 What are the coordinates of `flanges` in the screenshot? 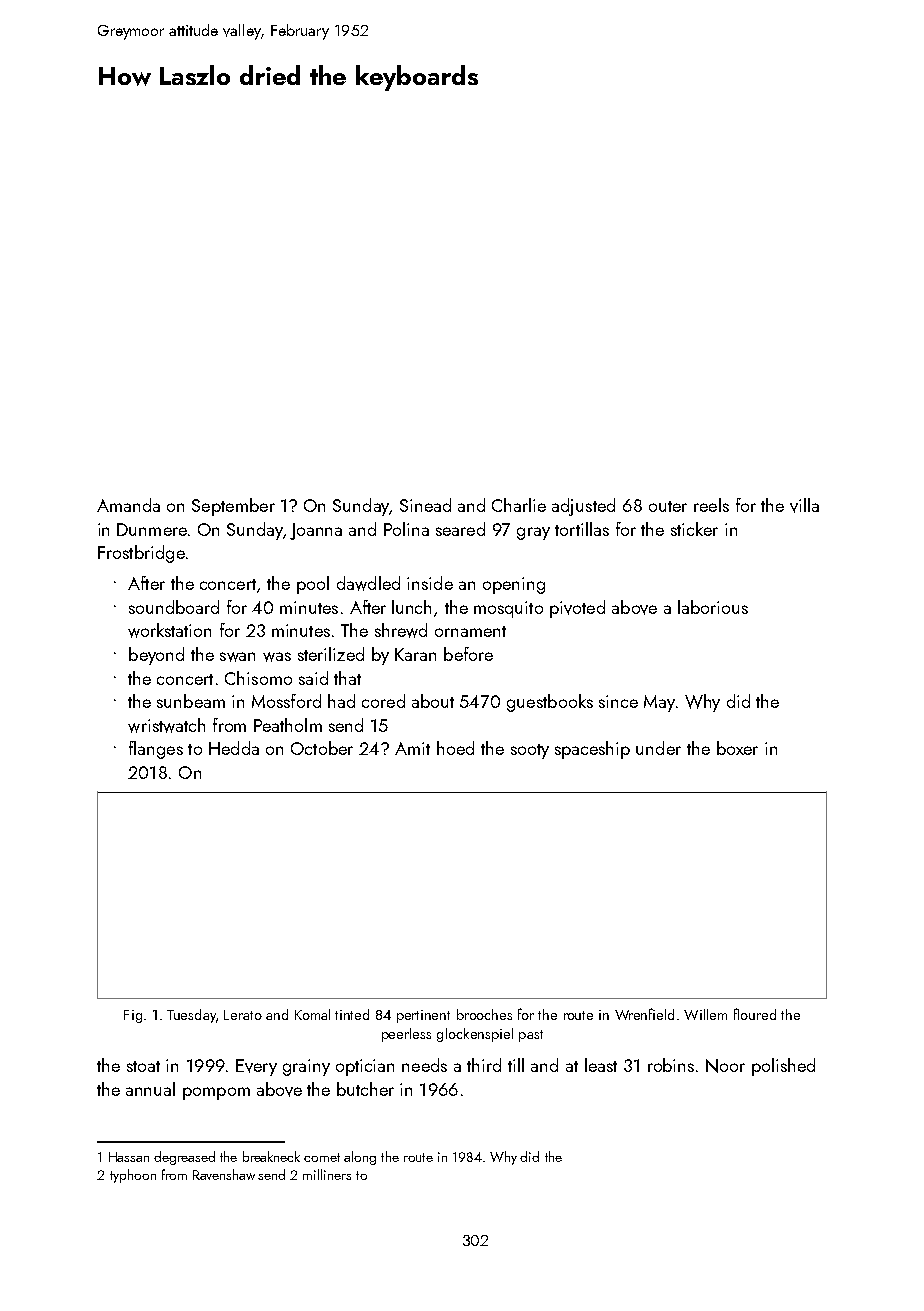 It's located at (156, 750).
